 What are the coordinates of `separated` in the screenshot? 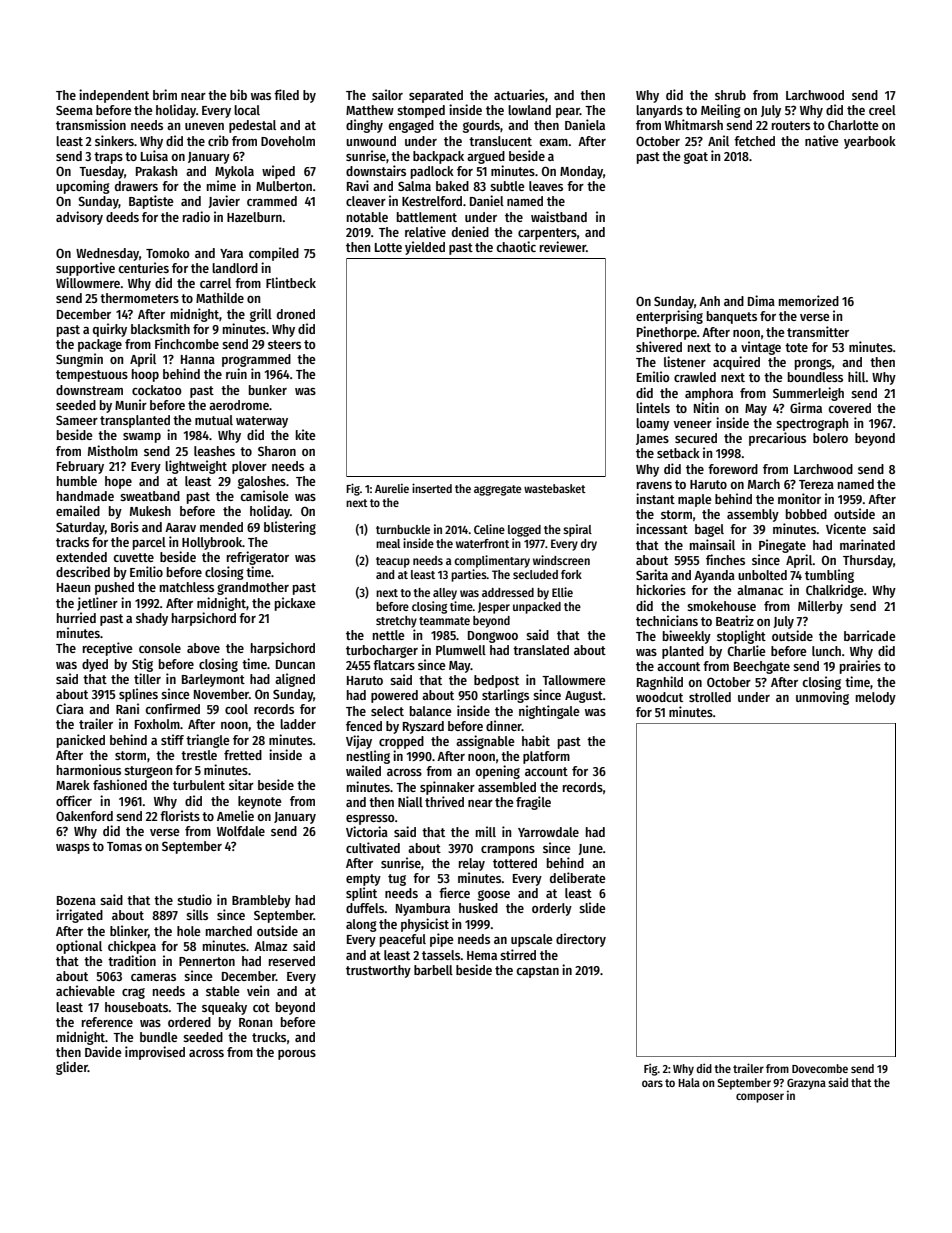 It's located at (436, 96).
